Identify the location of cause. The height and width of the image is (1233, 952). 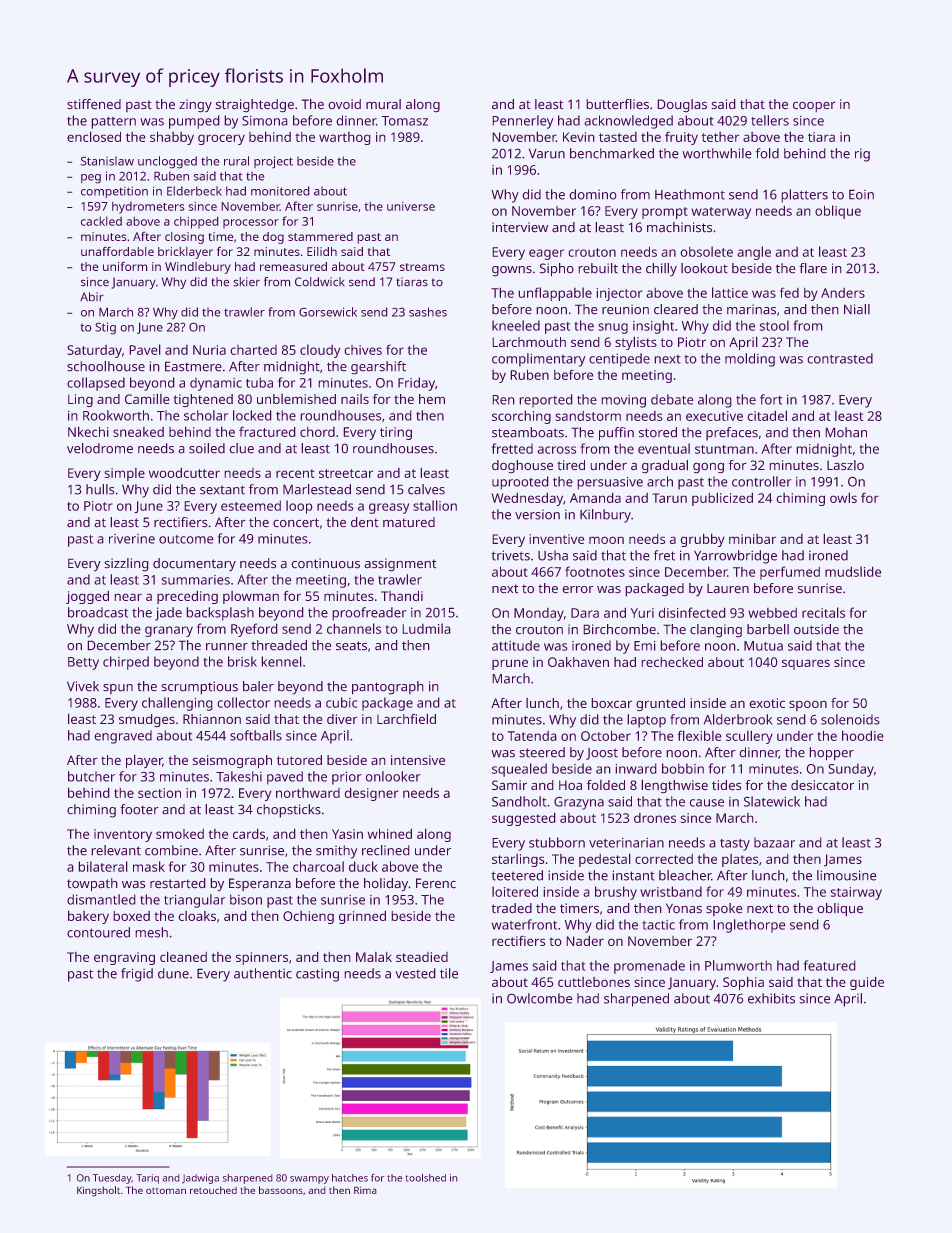
(706, 803).
